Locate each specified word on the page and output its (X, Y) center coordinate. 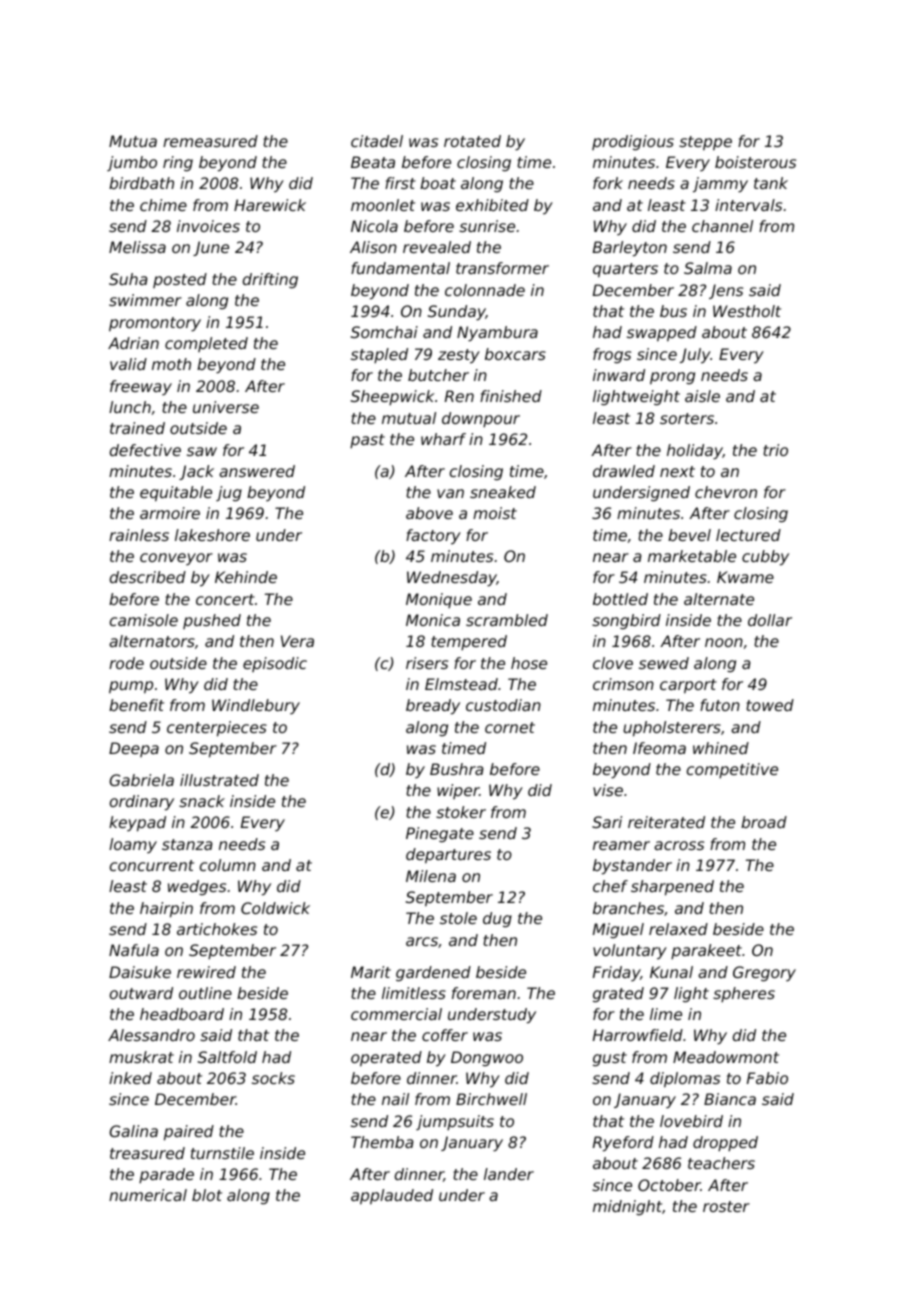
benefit (136, 705)
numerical (148, 1195)
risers (427, 663)
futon (720, 705)
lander (509, 1174)
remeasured (210, 141)
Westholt (747, 311)
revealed (437, 247)
